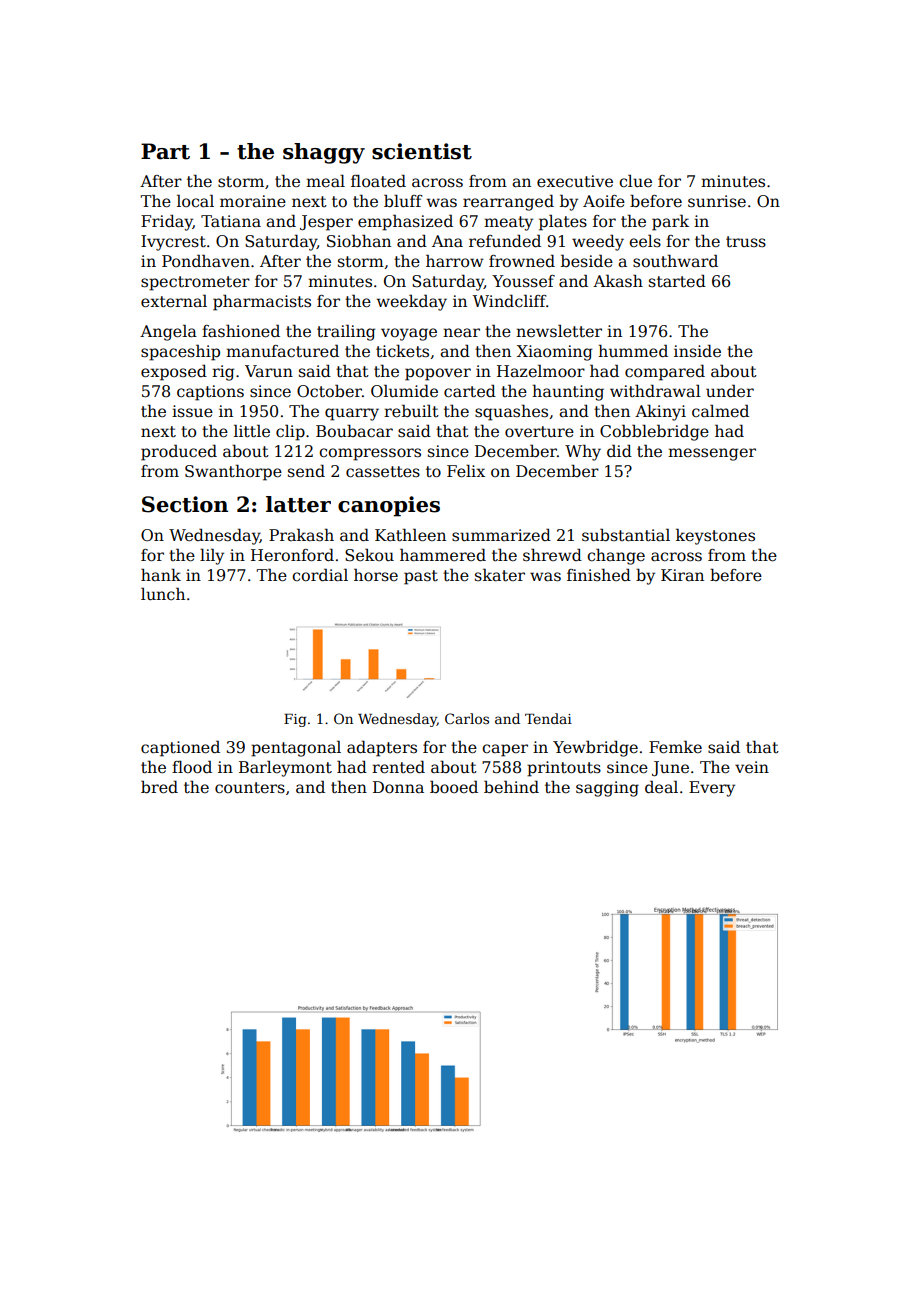  What do you see at coordinates (559, 331) in the screenshot?
I see `newsletter` at bounding box center [559, 331].
